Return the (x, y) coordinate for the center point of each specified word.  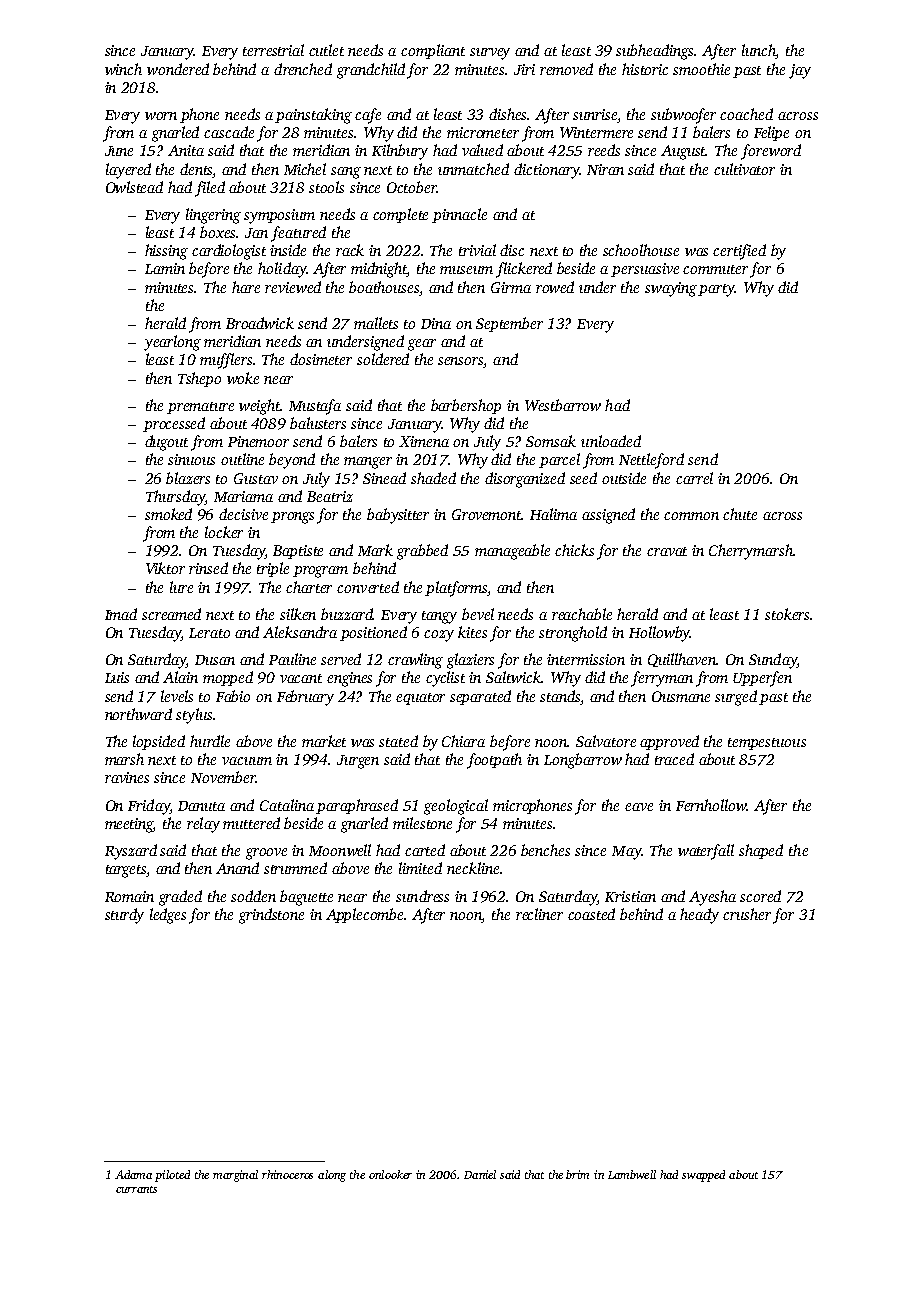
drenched (303, 69)
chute (740, 514)
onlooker (390, 1174)
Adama (133, 1174)
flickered (524, 270)
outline (242, 459)
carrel (694, 478)
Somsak (551, 441)
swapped (703, 1176)
